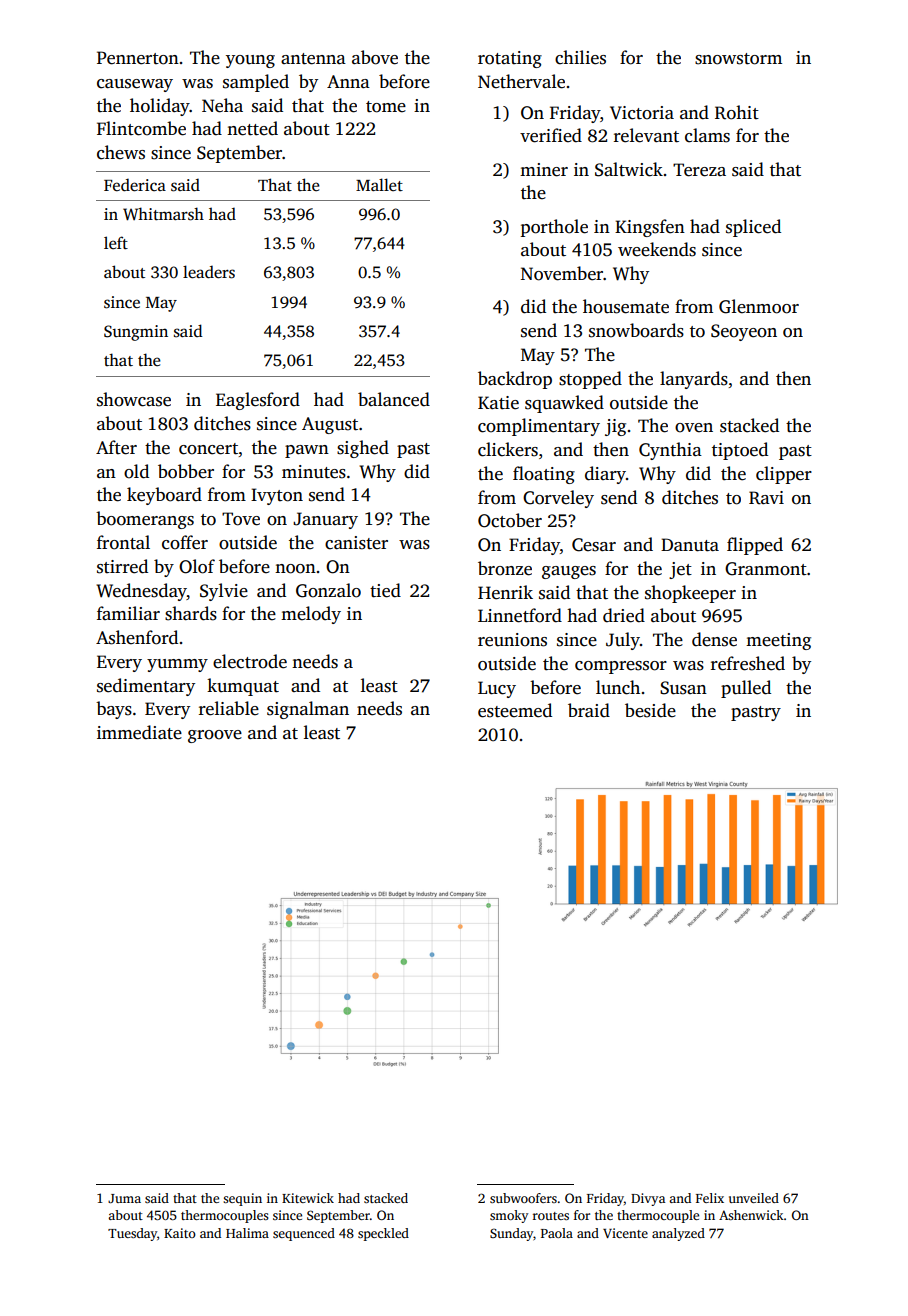 This document has width=908, height=1316. Describe the element at coordinates (394, 399) in the document. I see `balanced` at that location.
